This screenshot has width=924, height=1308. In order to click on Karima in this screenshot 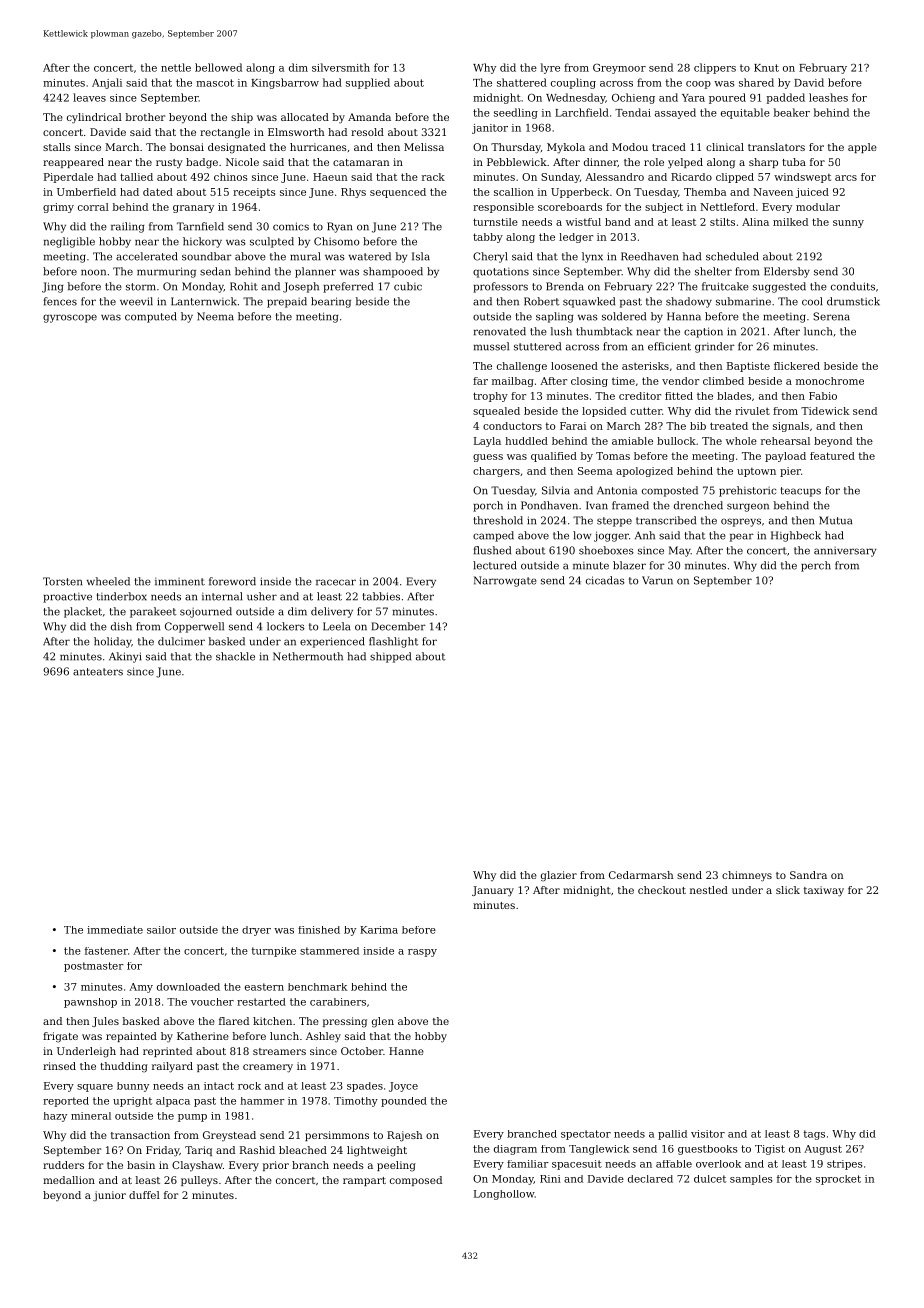, I will do `click(379, 930)`.
